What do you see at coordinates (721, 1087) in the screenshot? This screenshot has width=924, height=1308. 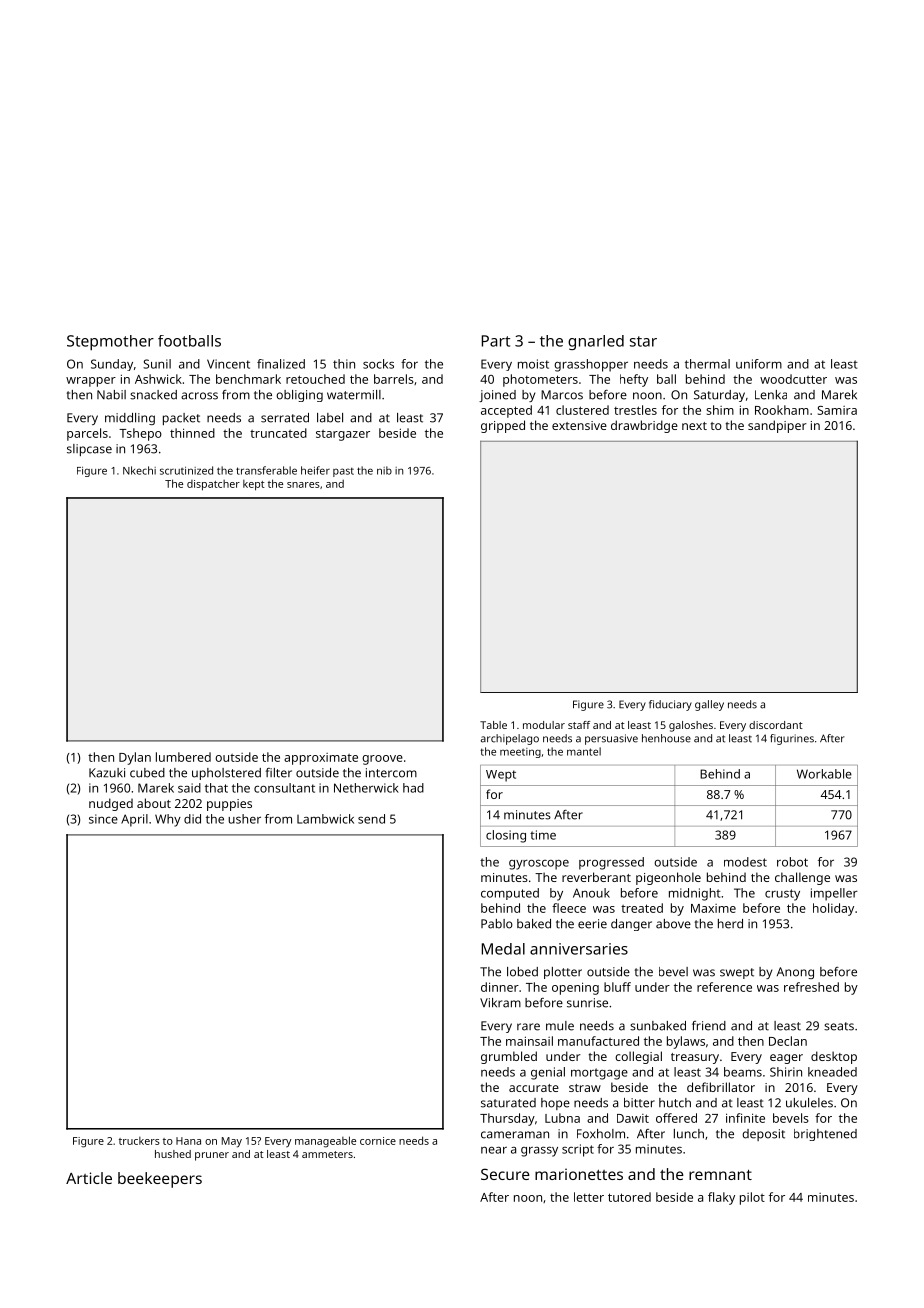 I see `defibrillator` at bounding box center [721, 1087].
